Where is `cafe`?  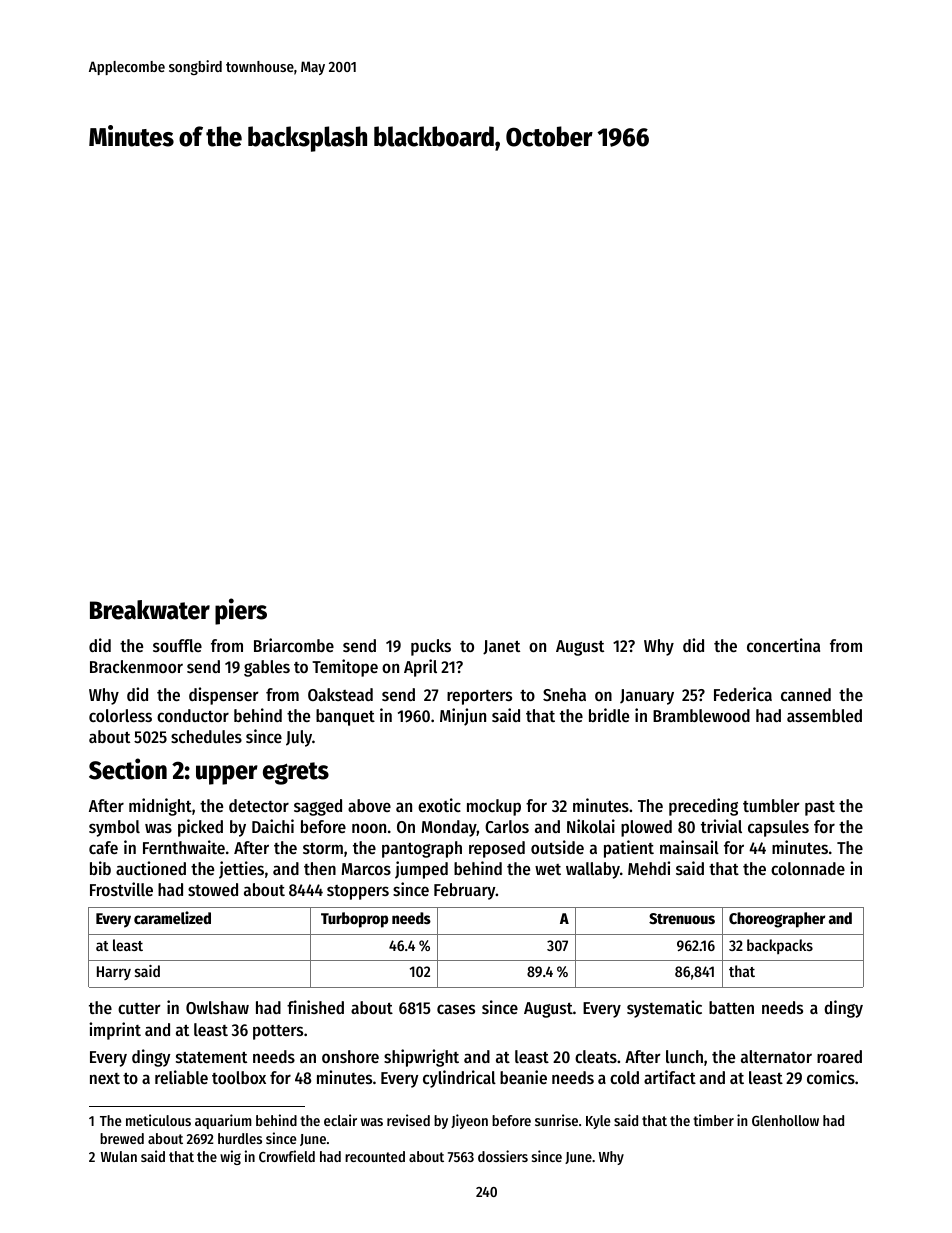
cafe is located at coordinates (103, 847).
